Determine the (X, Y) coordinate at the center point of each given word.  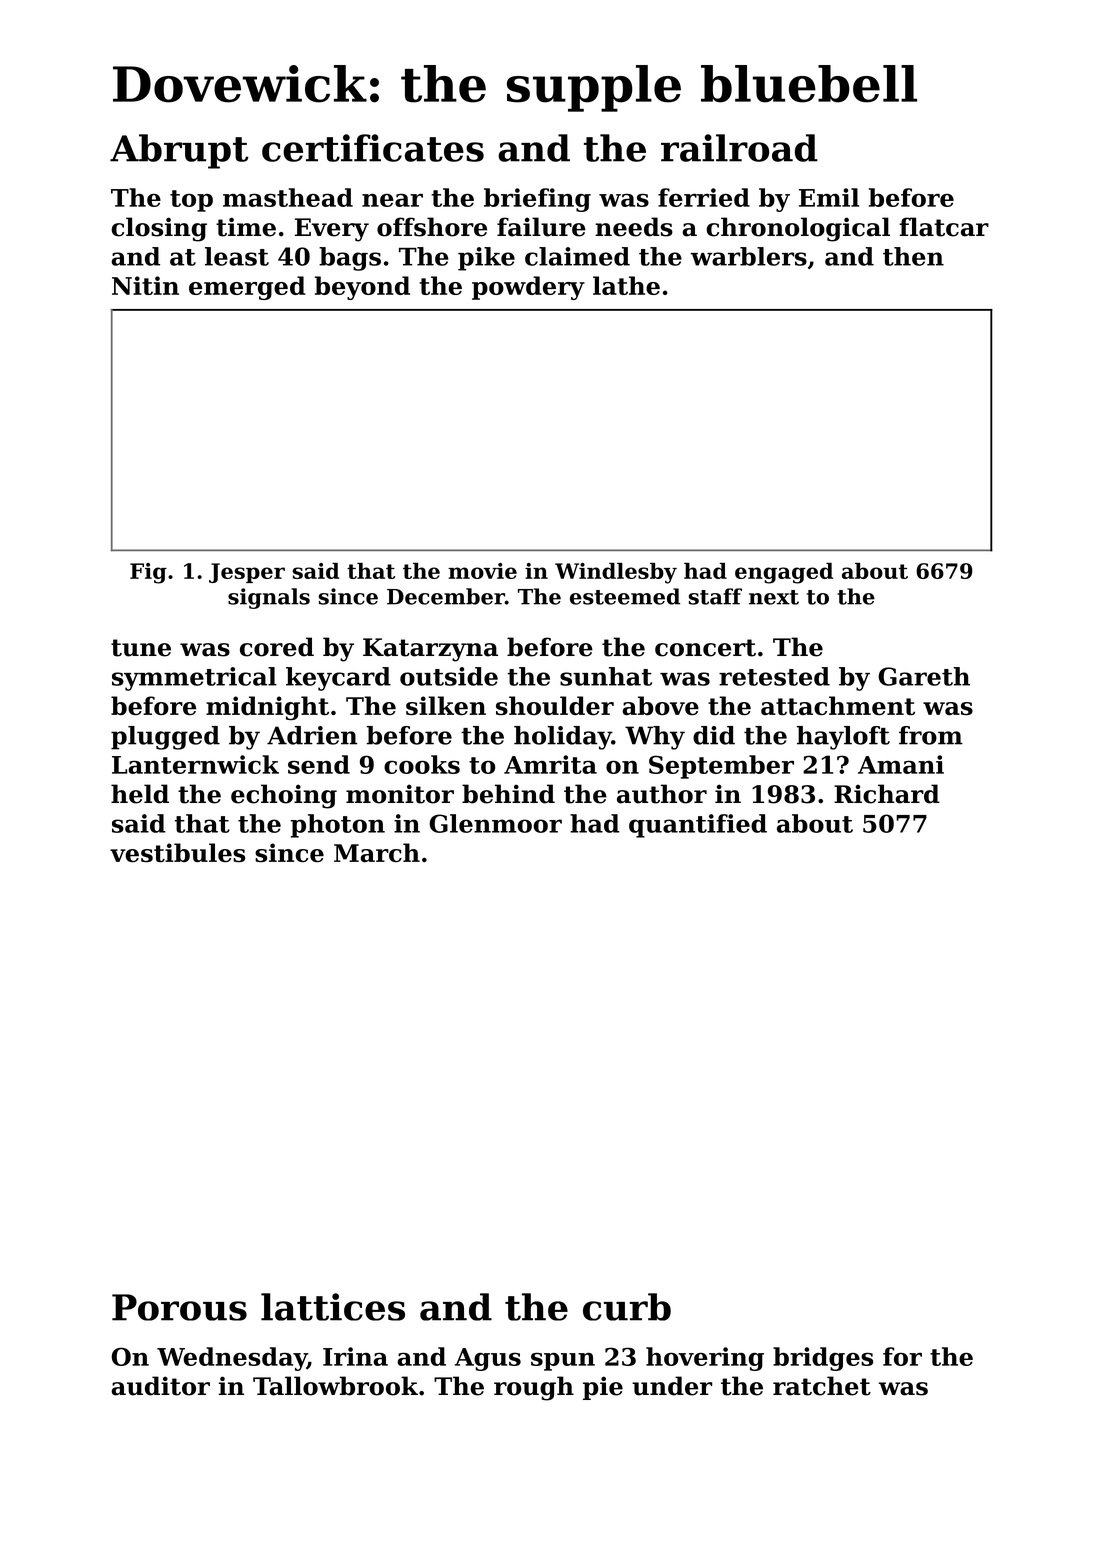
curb (627, 1307)
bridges (823, 1359)
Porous (179, 1307)
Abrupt (179, 151)
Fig (148, 573)
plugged (165, 738)
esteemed (625, 596)
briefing (537, 200)
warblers (749, 256)
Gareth (924, 676)
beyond (362, 288)
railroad (739, 148)
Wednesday (232, 1359)
